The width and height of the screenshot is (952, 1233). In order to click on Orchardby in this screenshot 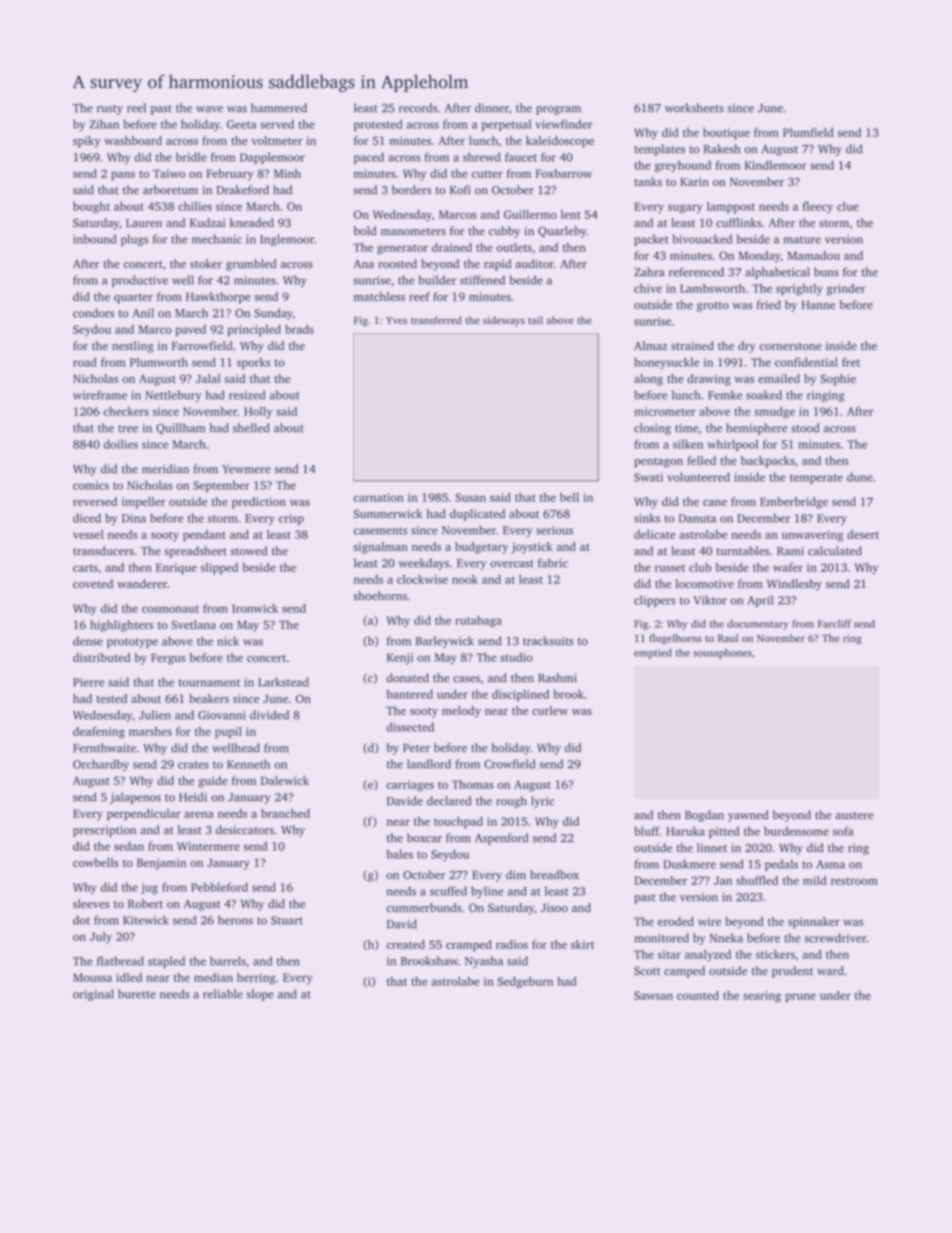, I will do `click(101, 765)`.
